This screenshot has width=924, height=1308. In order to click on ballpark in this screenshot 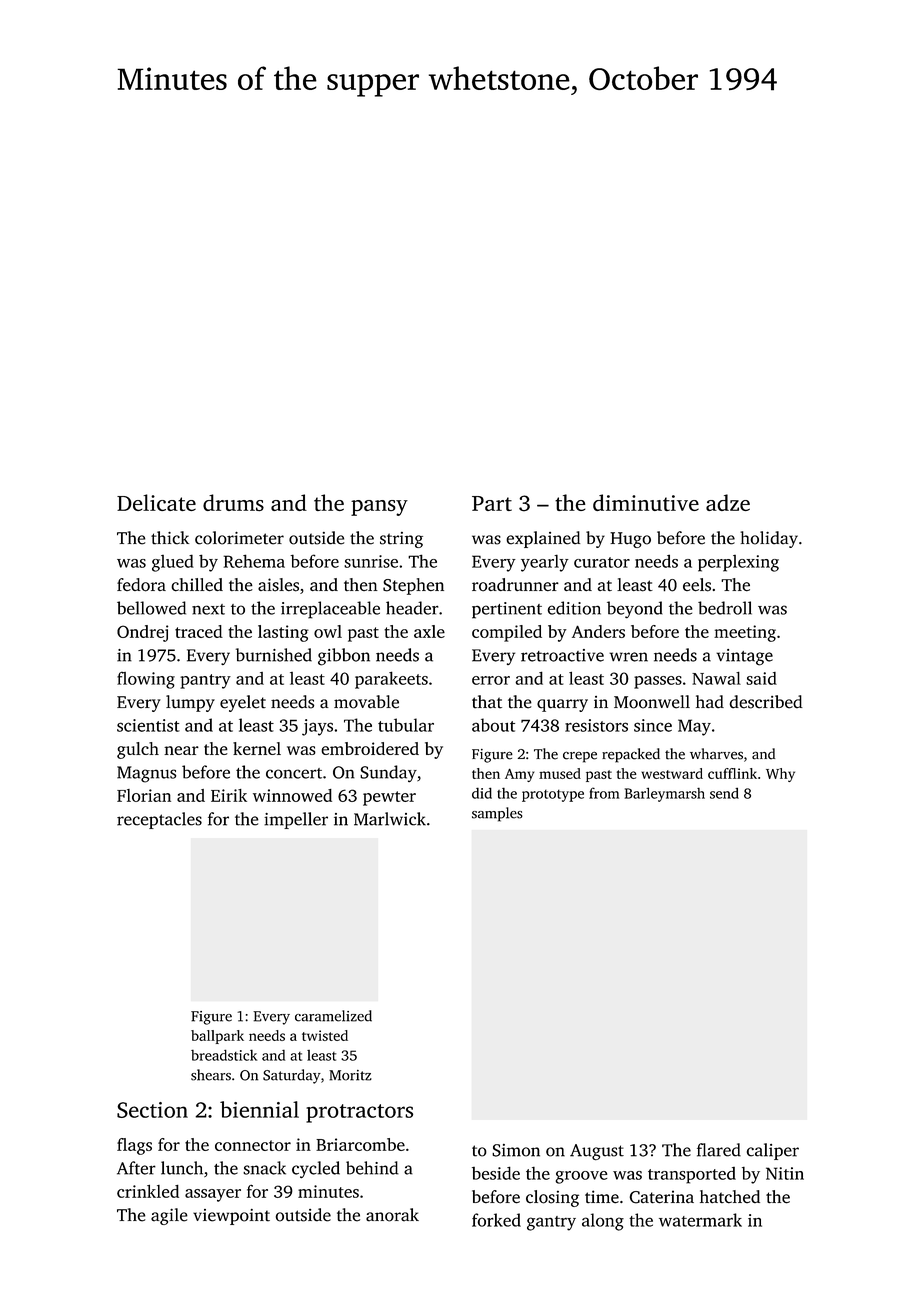, I will do `click(217, 1037)`.
